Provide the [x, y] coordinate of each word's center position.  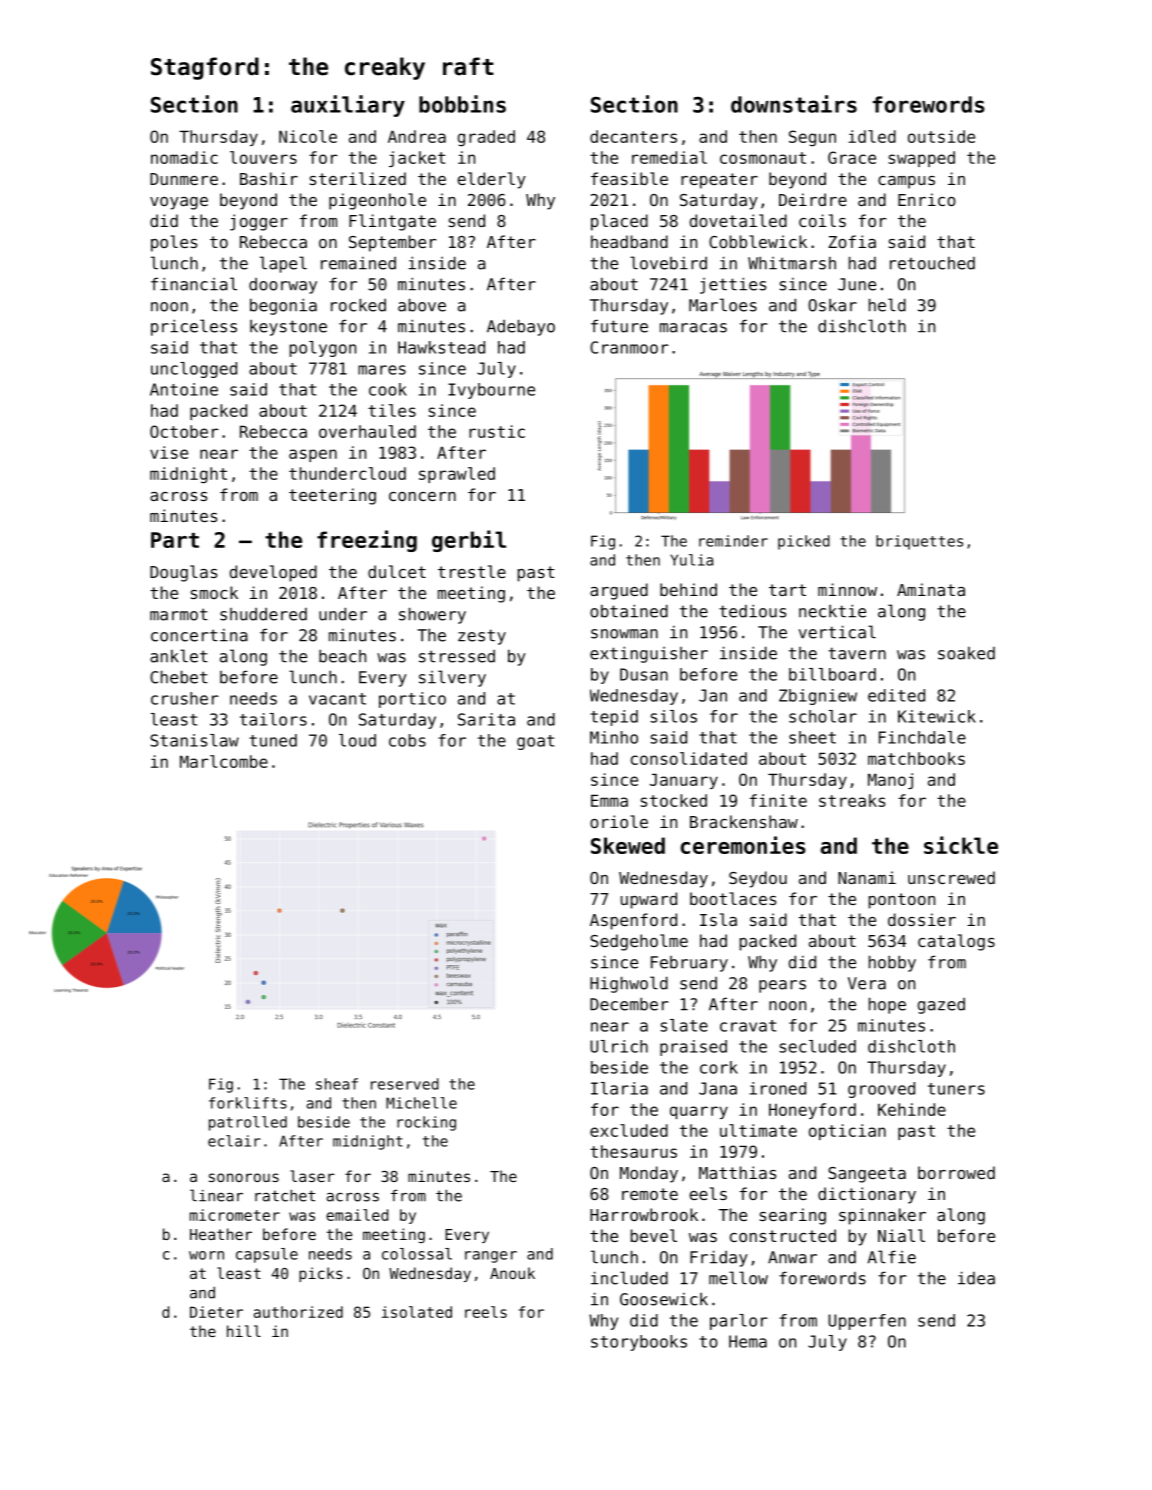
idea [976, 1278]
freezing [367, 541]
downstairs [794, 104]
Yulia [691, 560]
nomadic [184, 157]
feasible [629, 178]
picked [804, 542]
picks [321, 1274]
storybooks [639, 1343]
